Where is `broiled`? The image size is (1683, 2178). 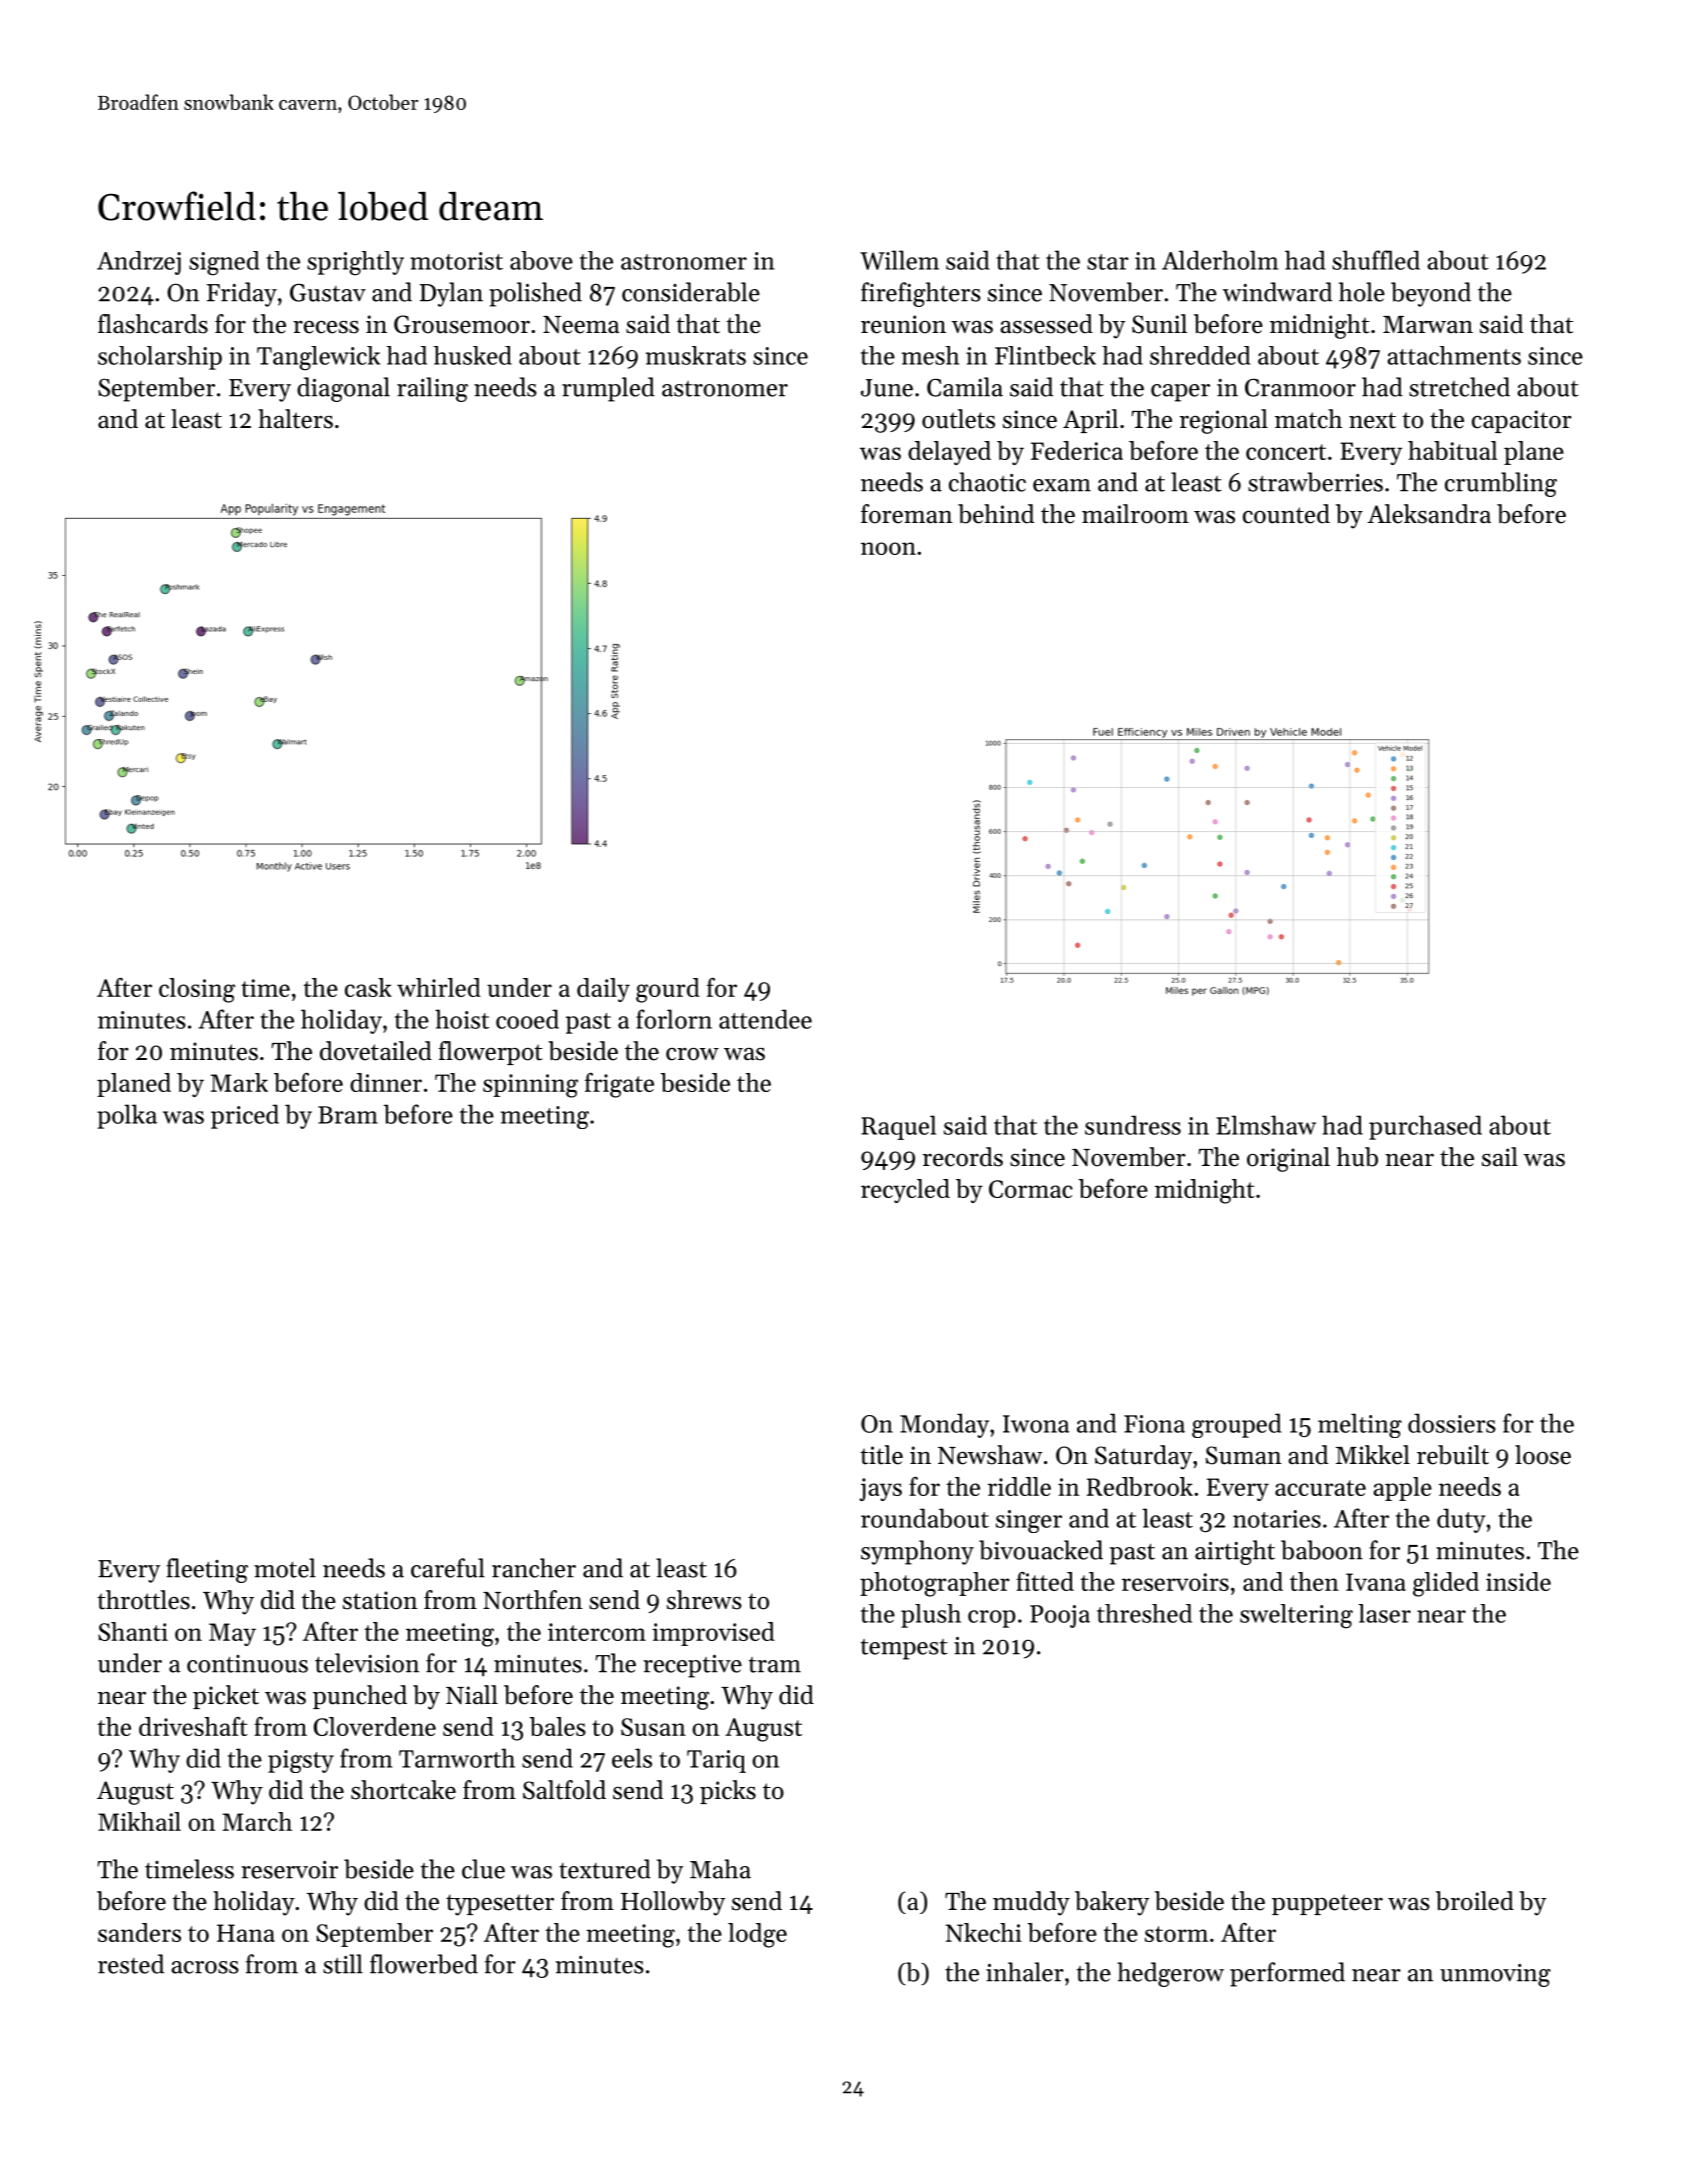
broiled is located at coordinates (1475, 1901).
